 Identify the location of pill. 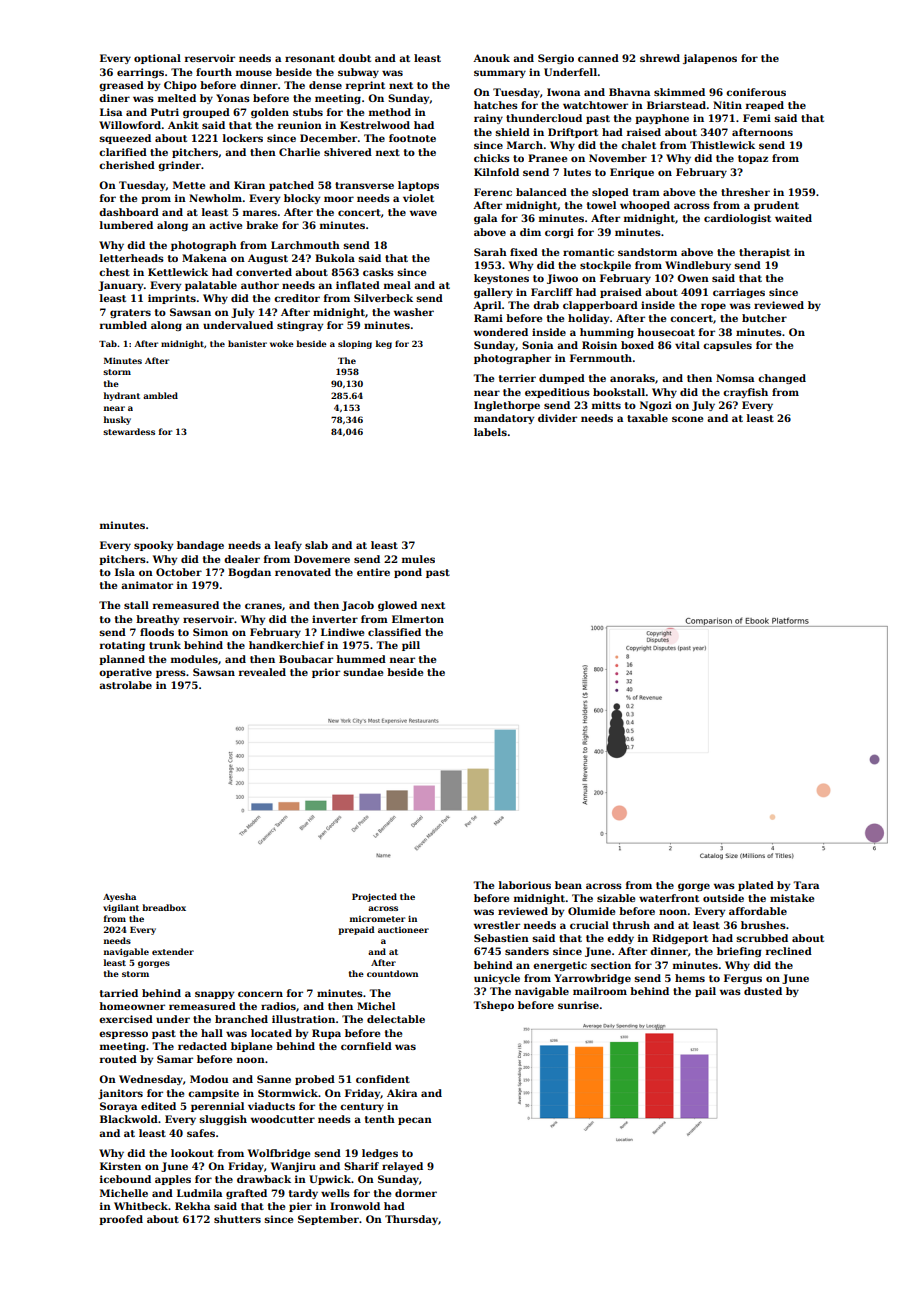
(411, 646).
